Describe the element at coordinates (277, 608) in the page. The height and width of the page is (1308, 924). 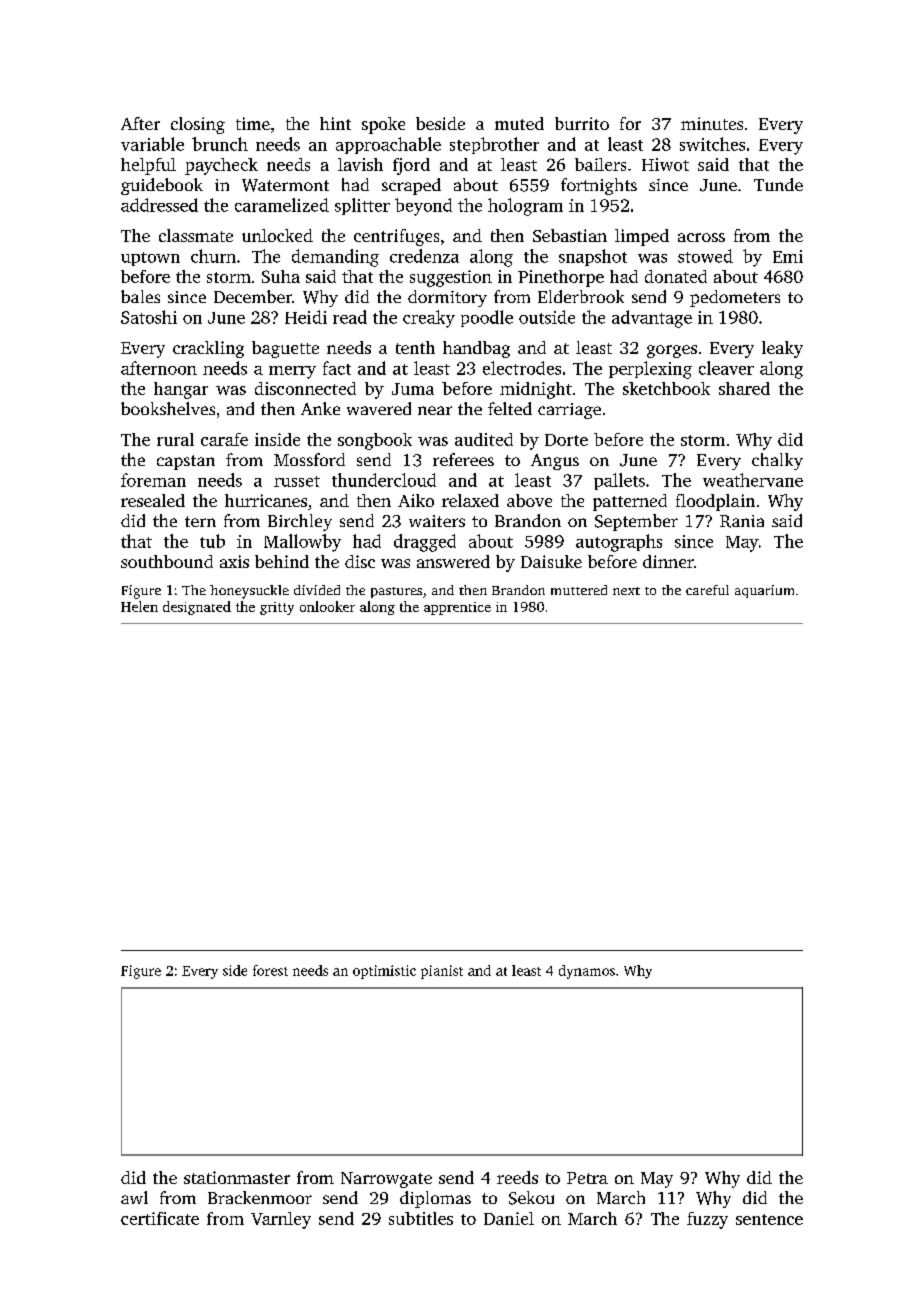
I see `gritty` at that location.
